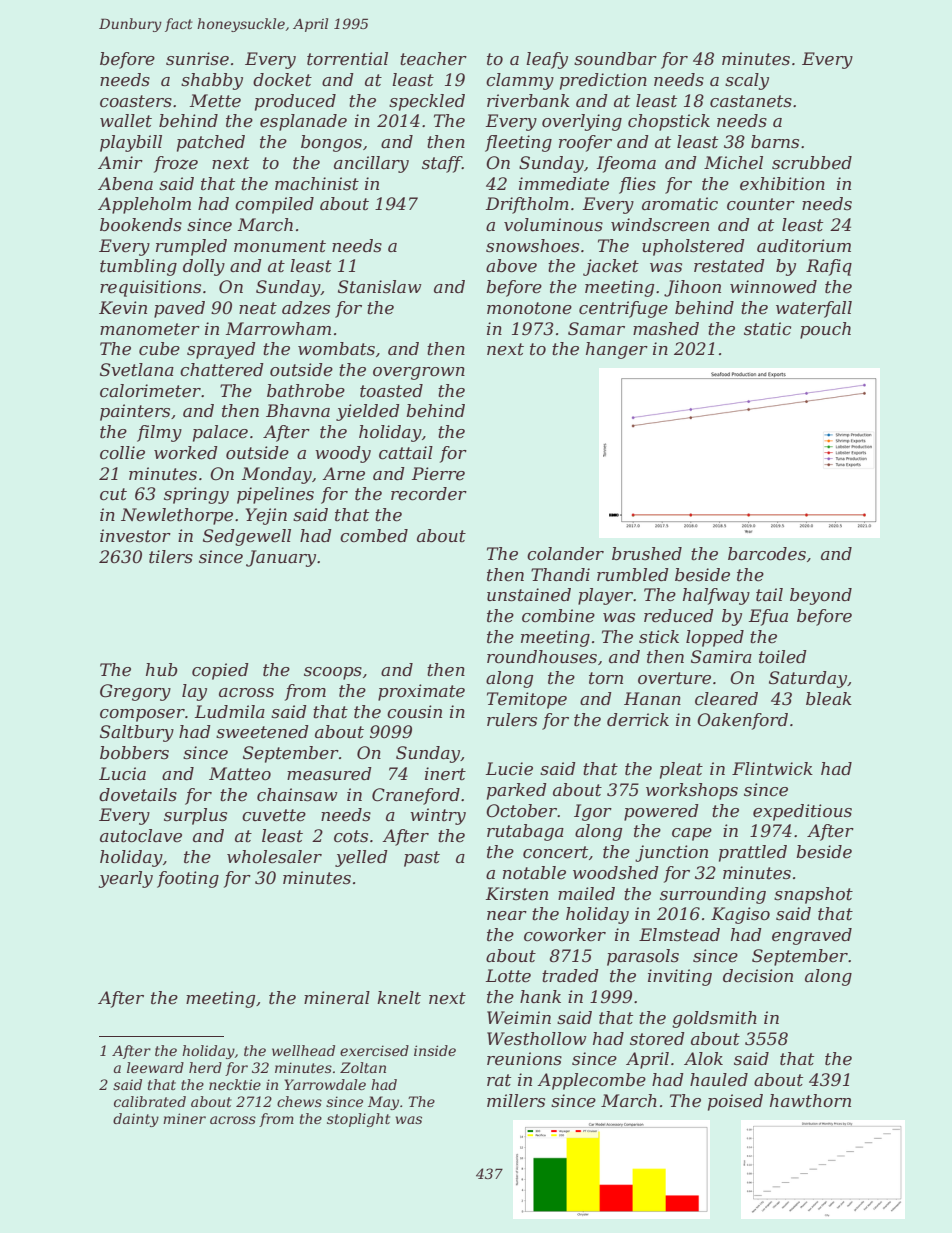 The image size is (952, 1233). What do you see at coordinates (347, 59) in the document?
I see `torrential` at bounding box center [347, 59].
